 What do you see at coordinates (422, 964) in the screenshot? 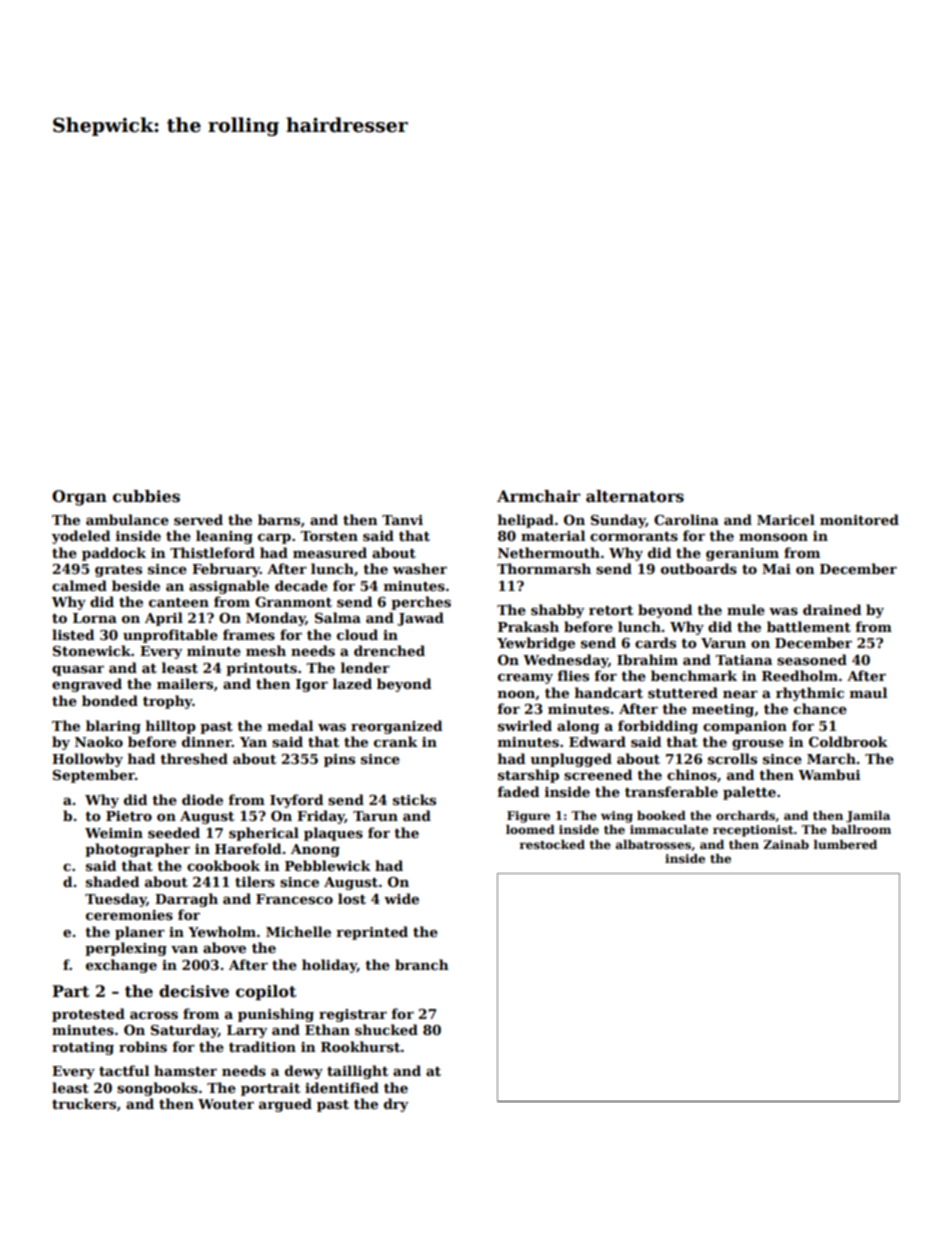
I see `branch` at bounding box center [422, 964].
